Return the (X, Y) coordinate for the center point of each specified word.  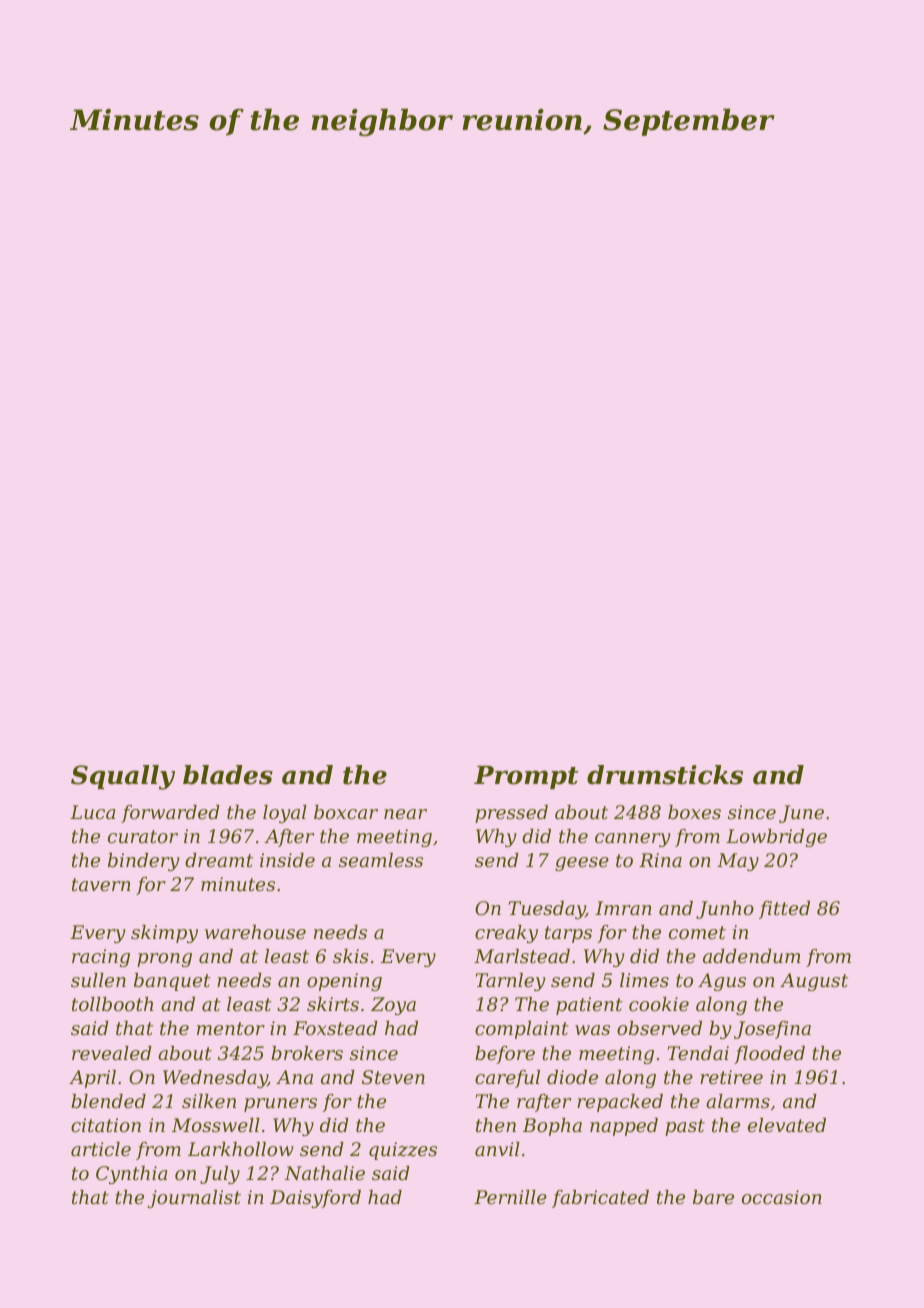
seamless (381, 860)
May (738, 862)
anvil (497, 1149)
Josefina (772, 1030)
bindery (143, 862)
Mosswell (216, 1125)
